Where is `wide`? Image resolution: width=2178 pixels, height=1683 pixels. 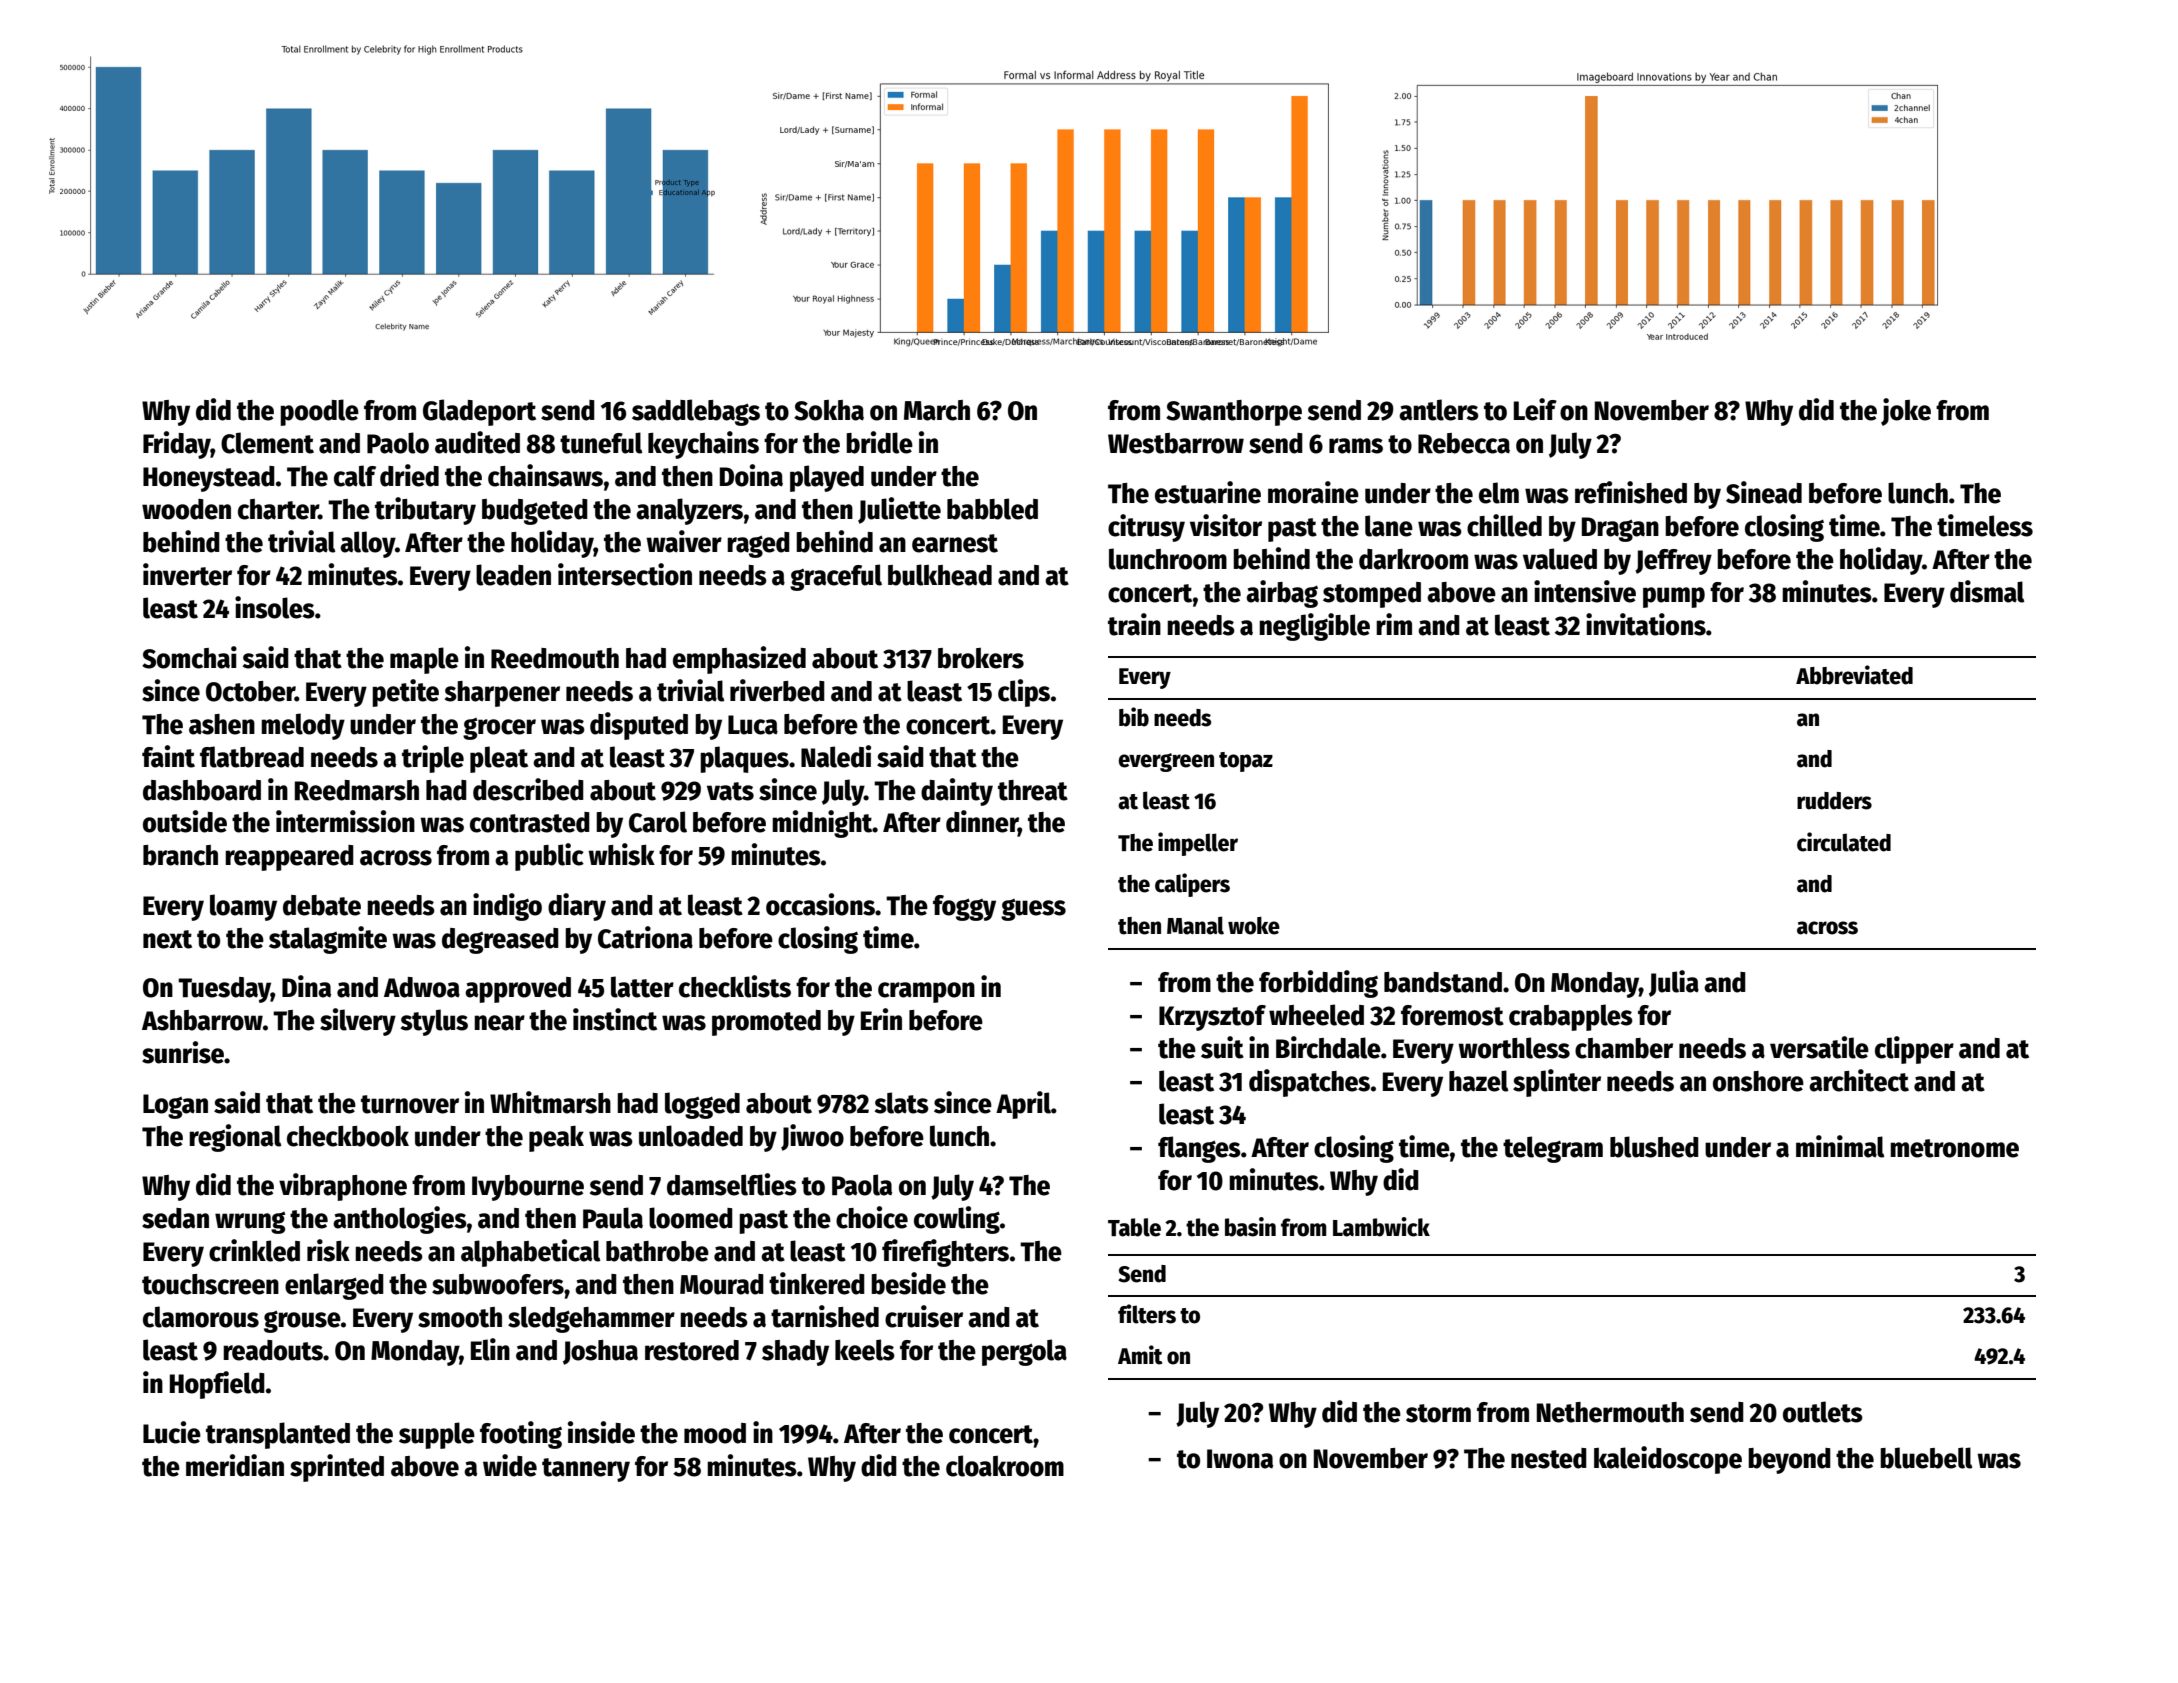
wide is located at coordinates (510, 1465).
